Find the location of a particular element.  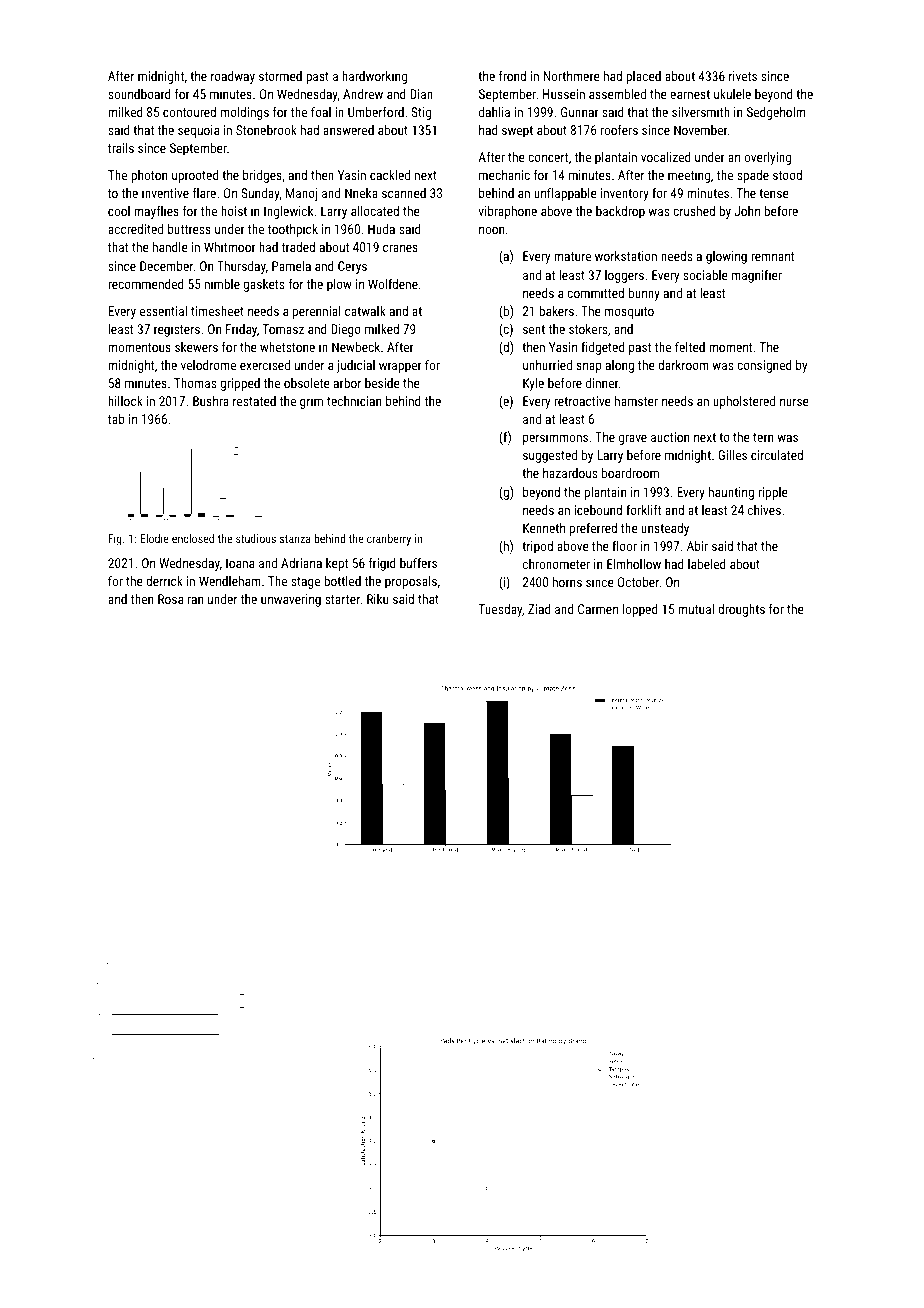

soundboard is located at coordinates (139, 94).
